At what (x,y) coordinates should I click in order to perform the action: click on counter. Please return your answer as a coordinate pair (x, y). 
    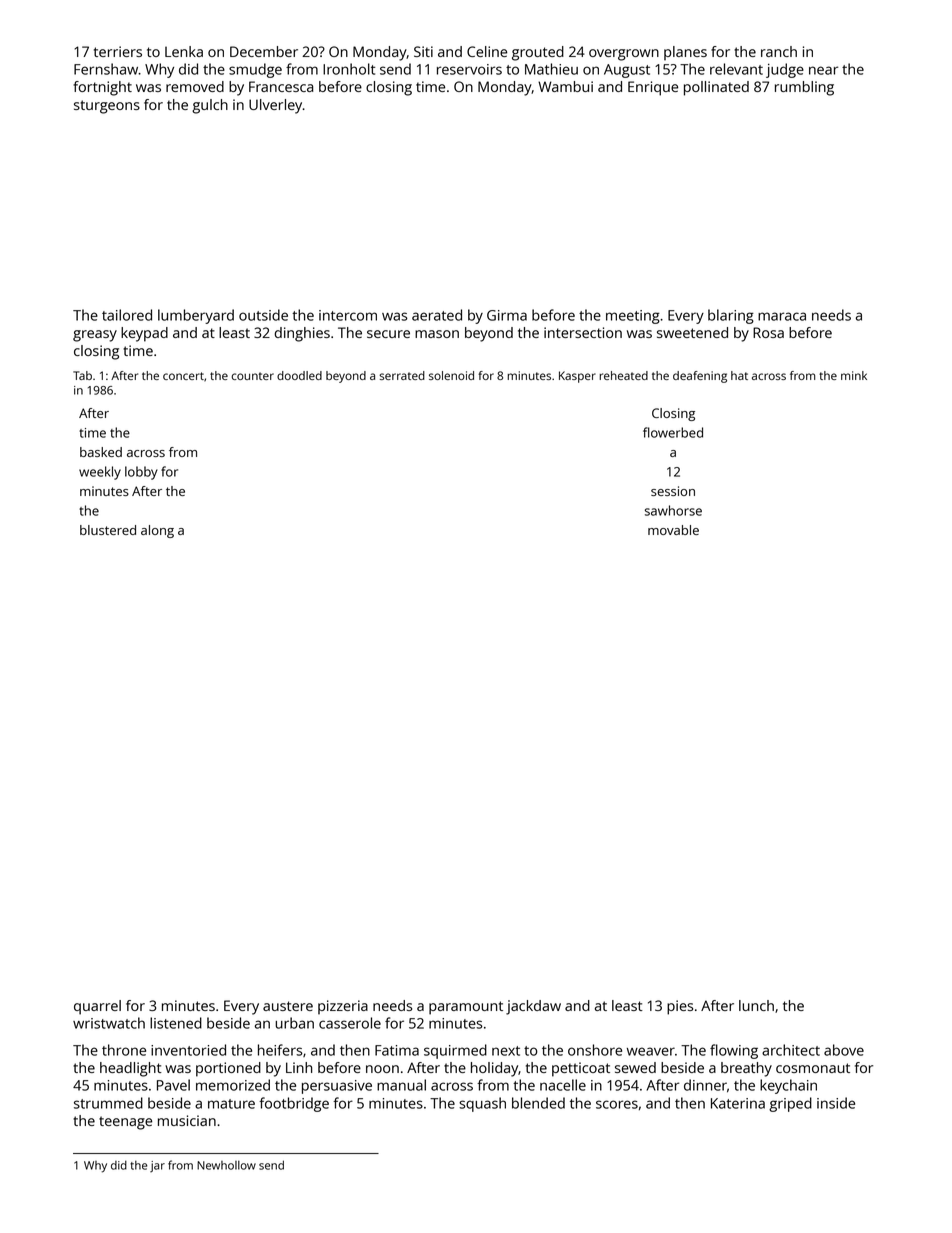
    Looking at the image, I should click on (252, 376).
